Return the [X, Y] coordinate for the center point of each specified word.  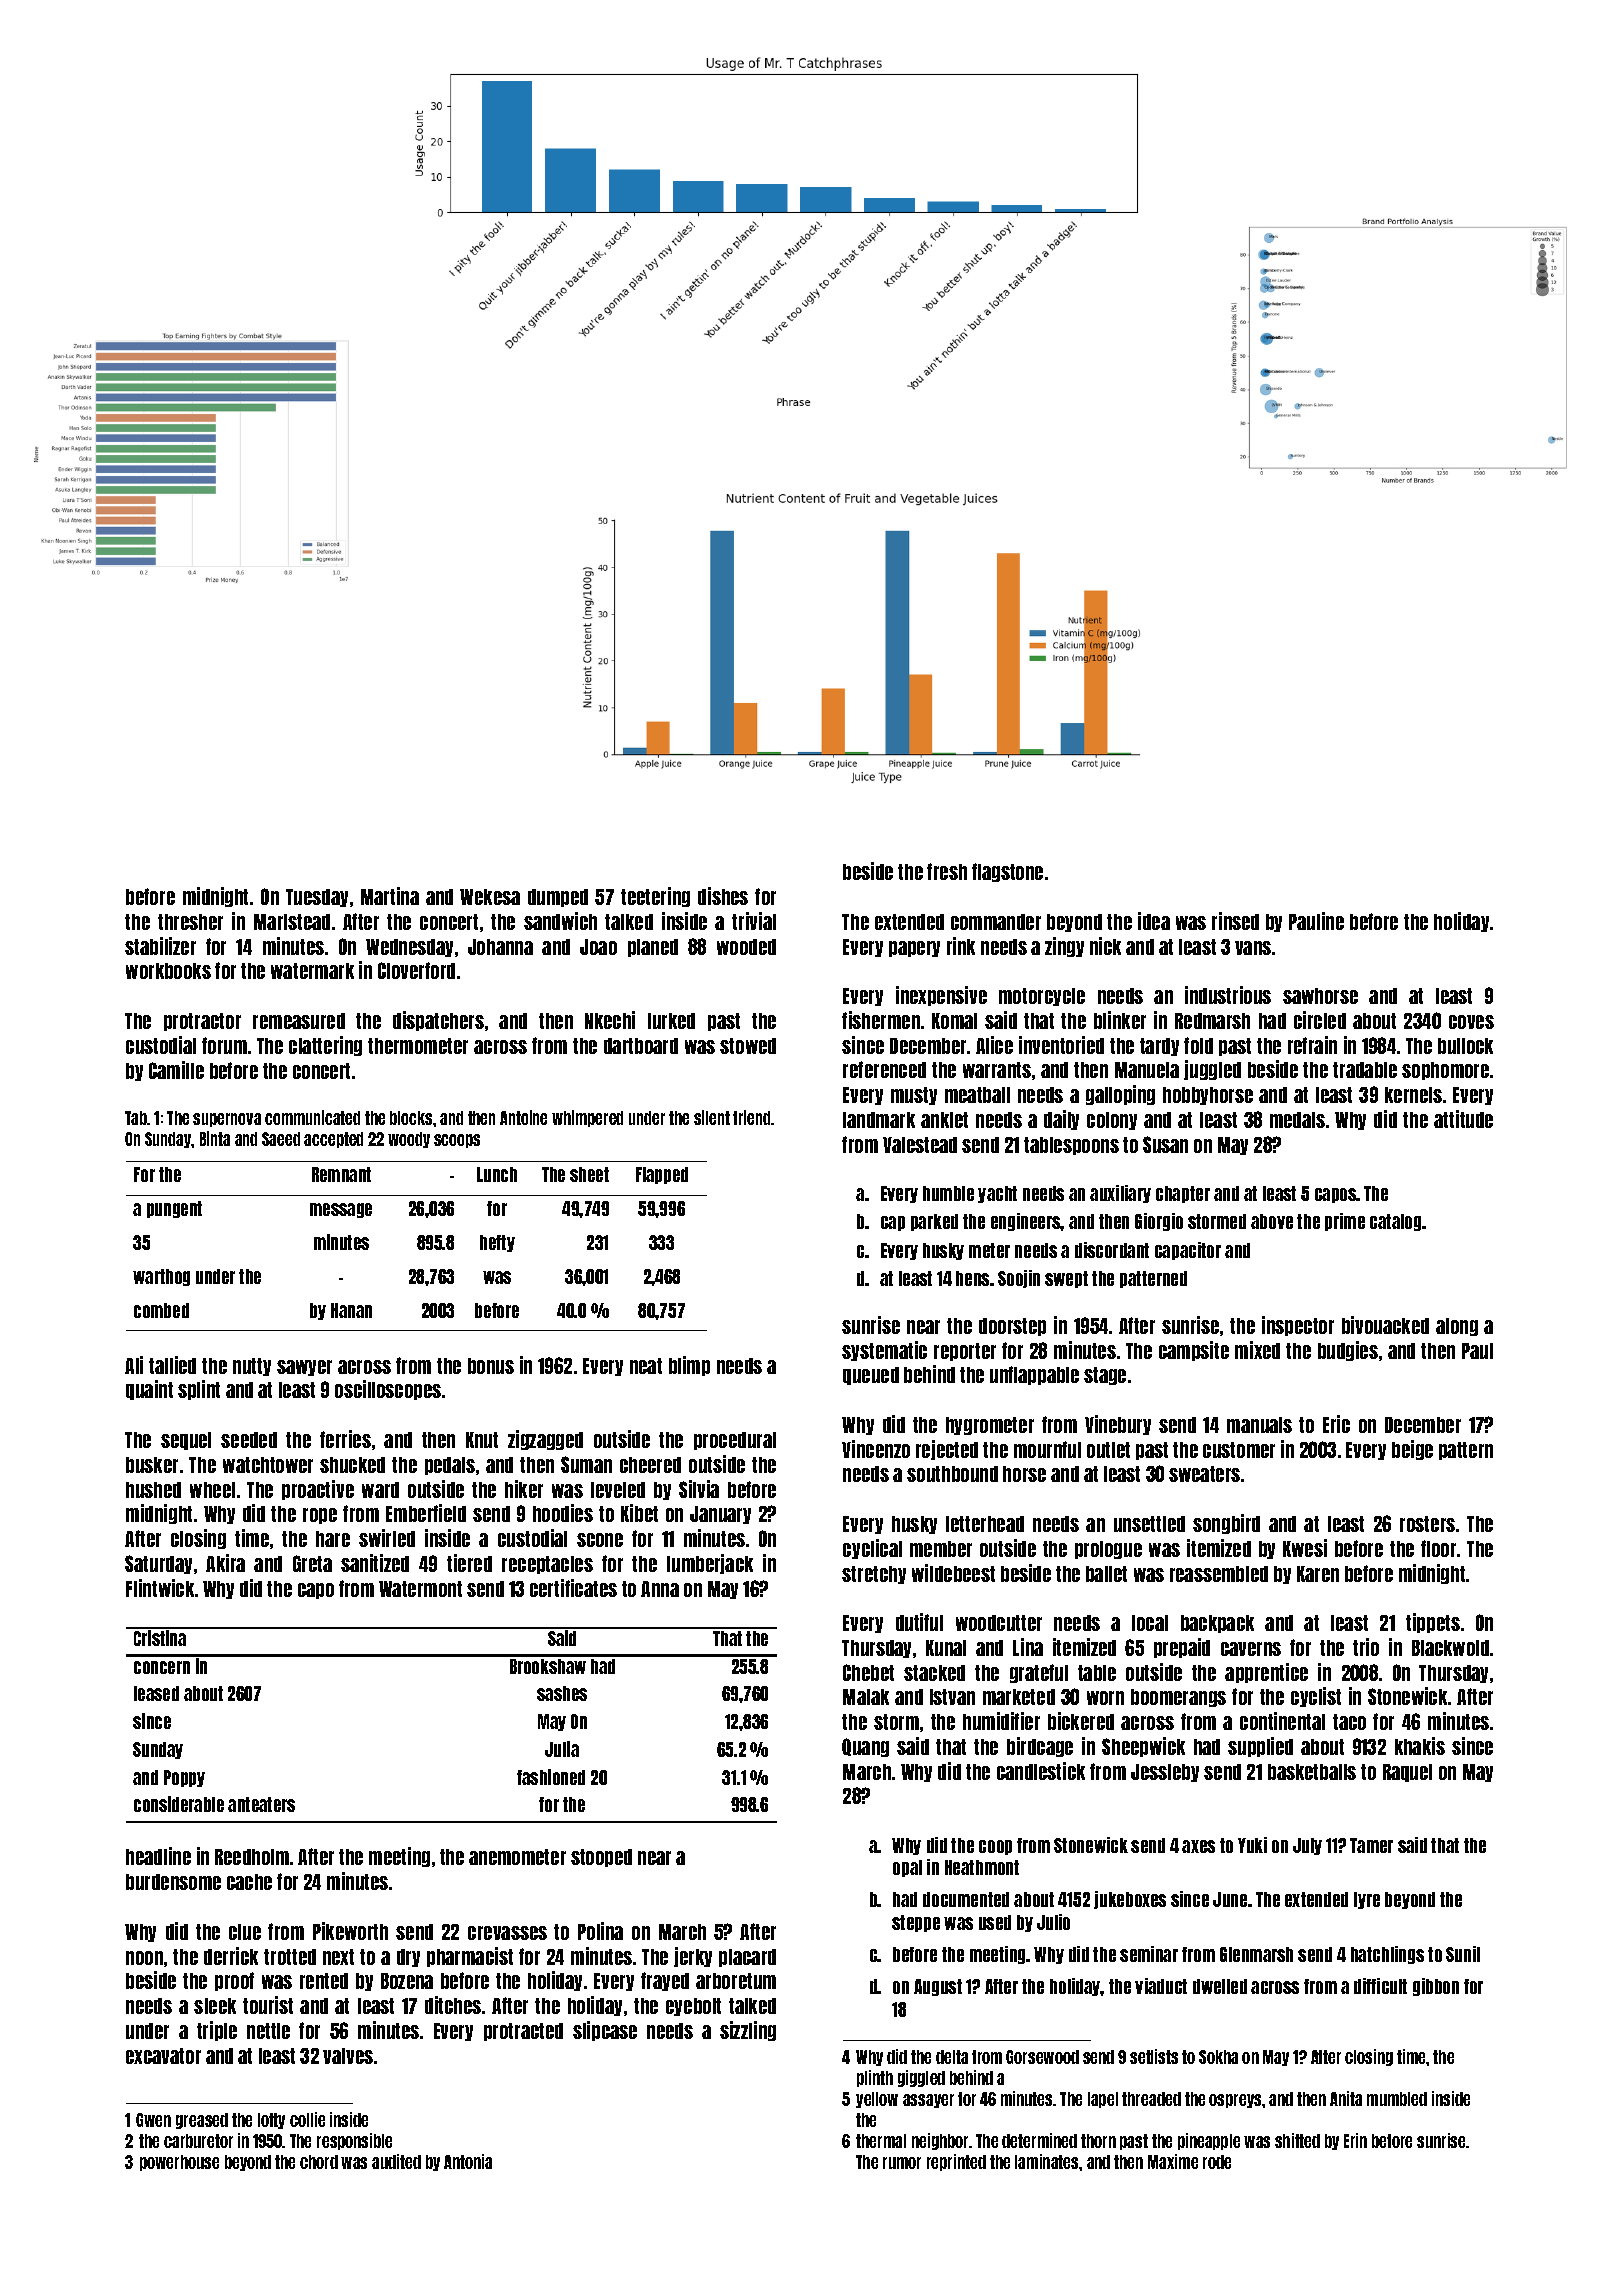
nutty [252, 1367]
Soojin [1019, 1279]
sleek [215, 2006]
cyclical [872, 1549]
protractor [202, 1022]
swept [1066, 1279]
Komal [954, 1021]
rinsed [1235, 921]
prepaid [1182, 1648]
